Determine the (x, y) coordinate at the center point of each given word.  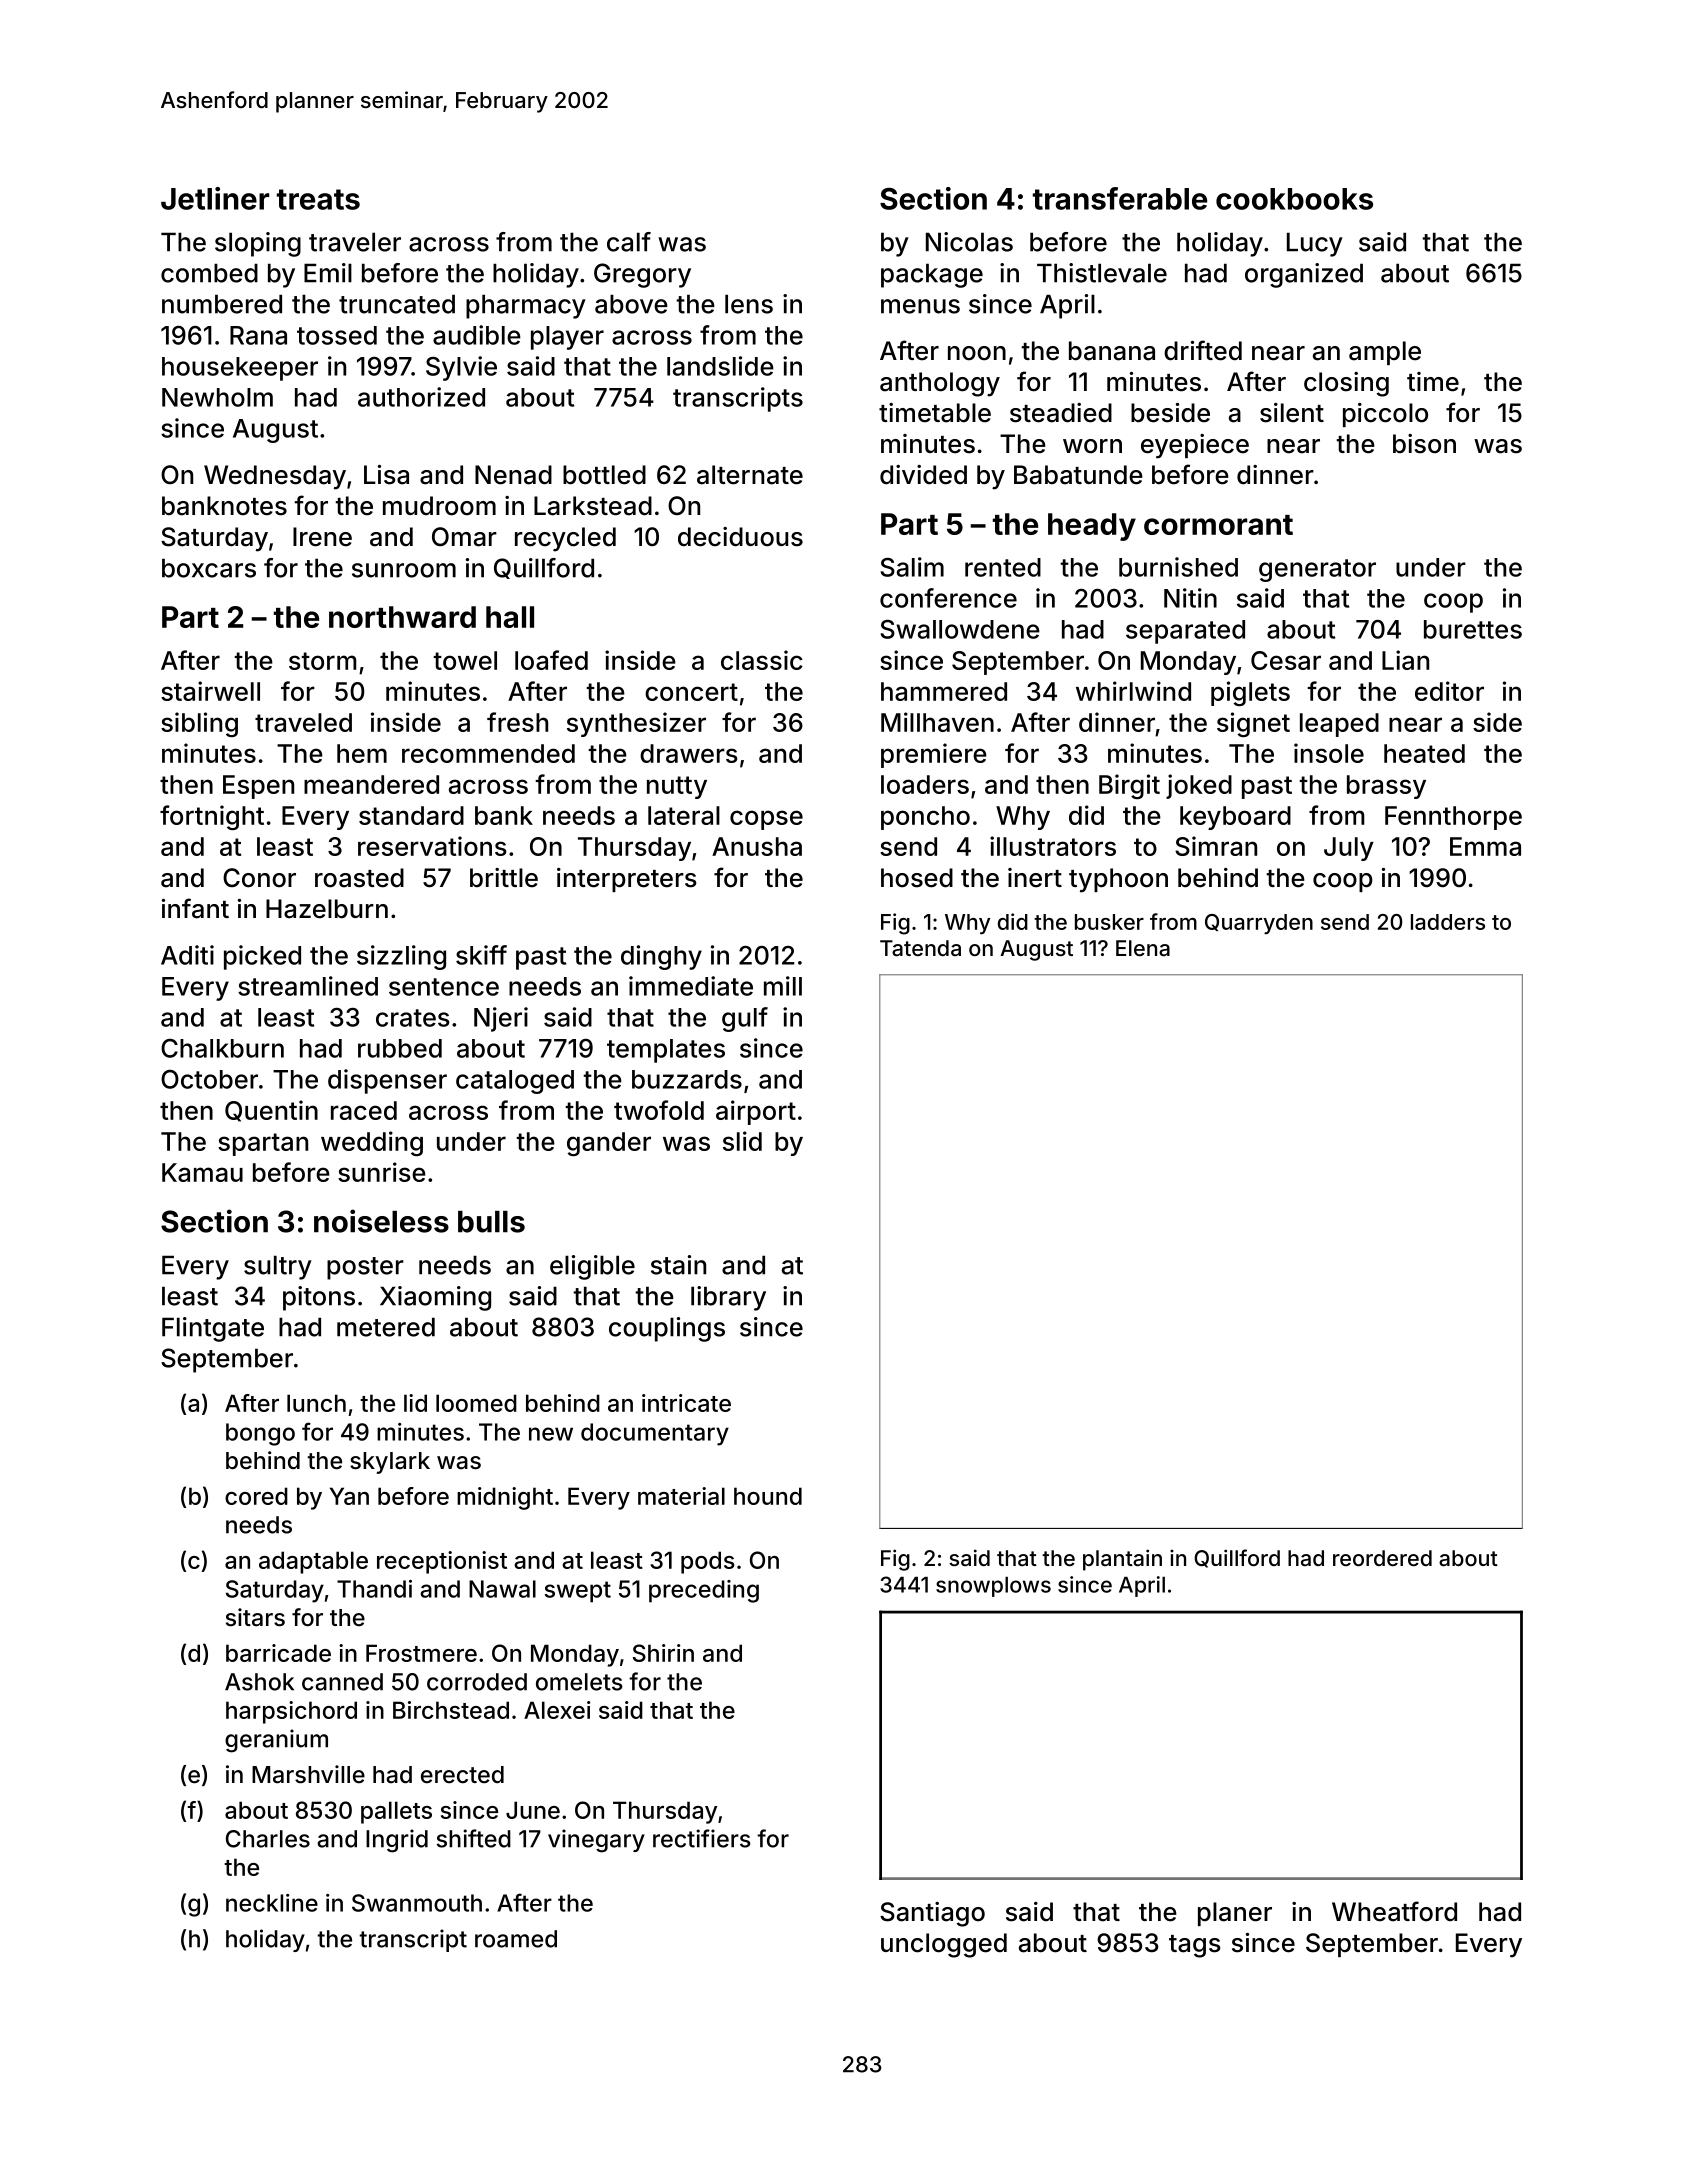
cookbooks (1294, 199)
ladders (1448, 922)
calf (629, 242)
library (728, 1298)
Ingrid (397, 1841)
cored (256, 1496)
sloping (258, 244)
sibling (199, 724)
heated (1424, 753)
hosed (917, 878)
